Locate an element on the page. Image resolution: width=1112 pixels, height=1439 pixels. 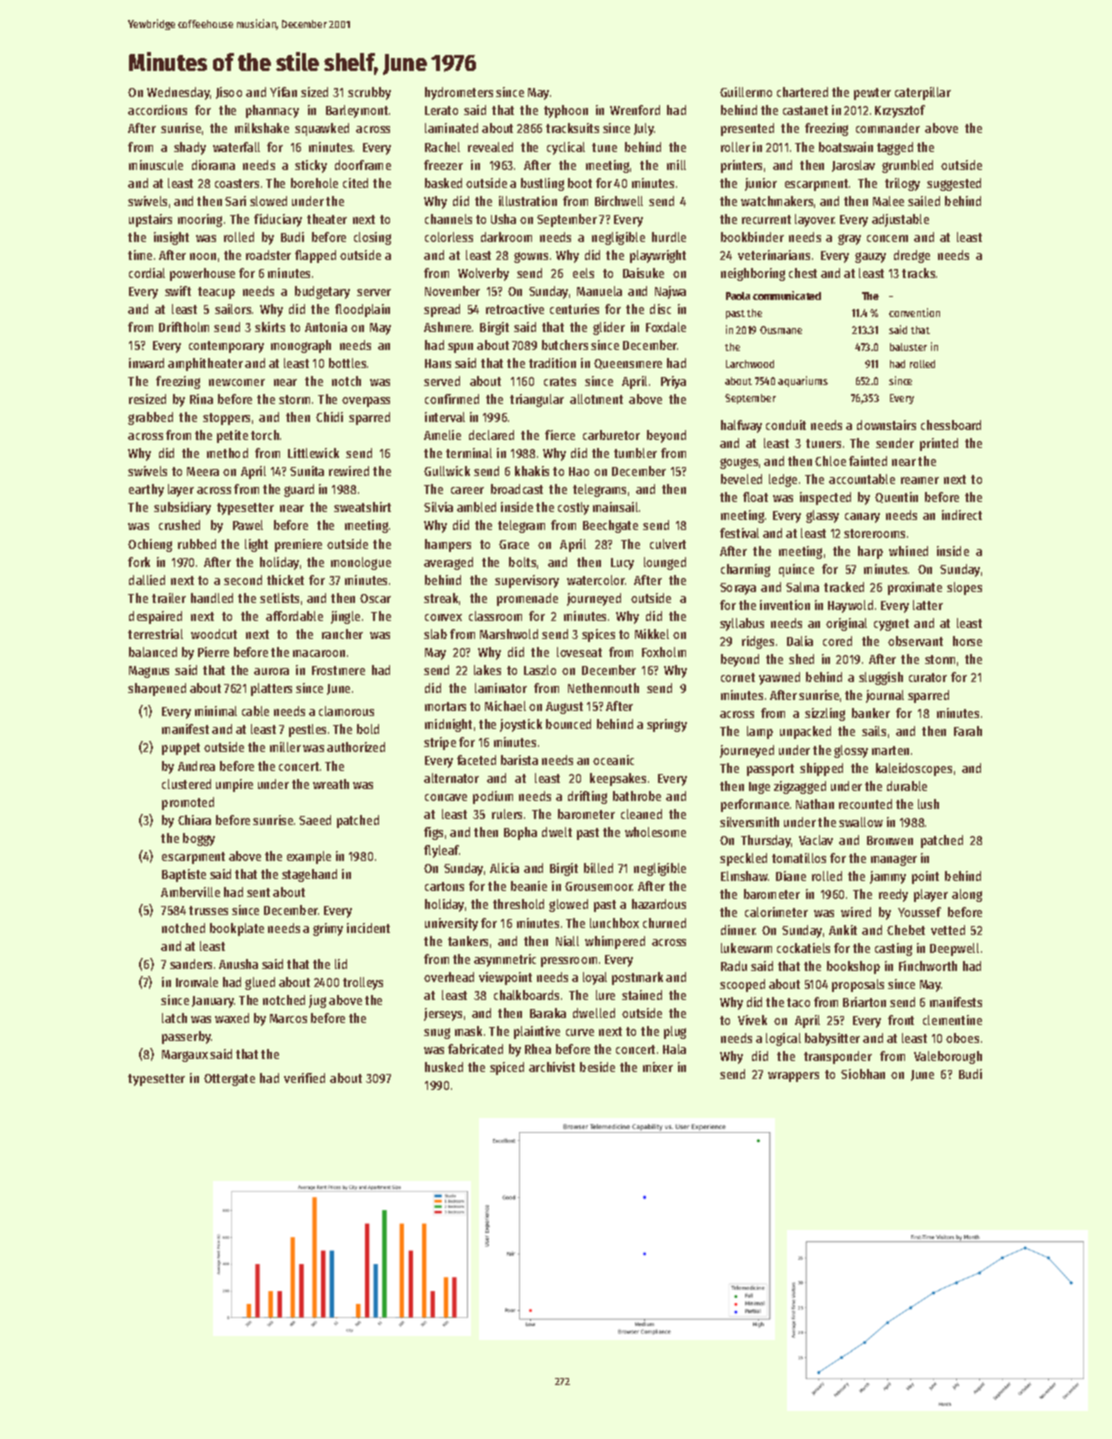
declared is located at coordinates (491, 435).
